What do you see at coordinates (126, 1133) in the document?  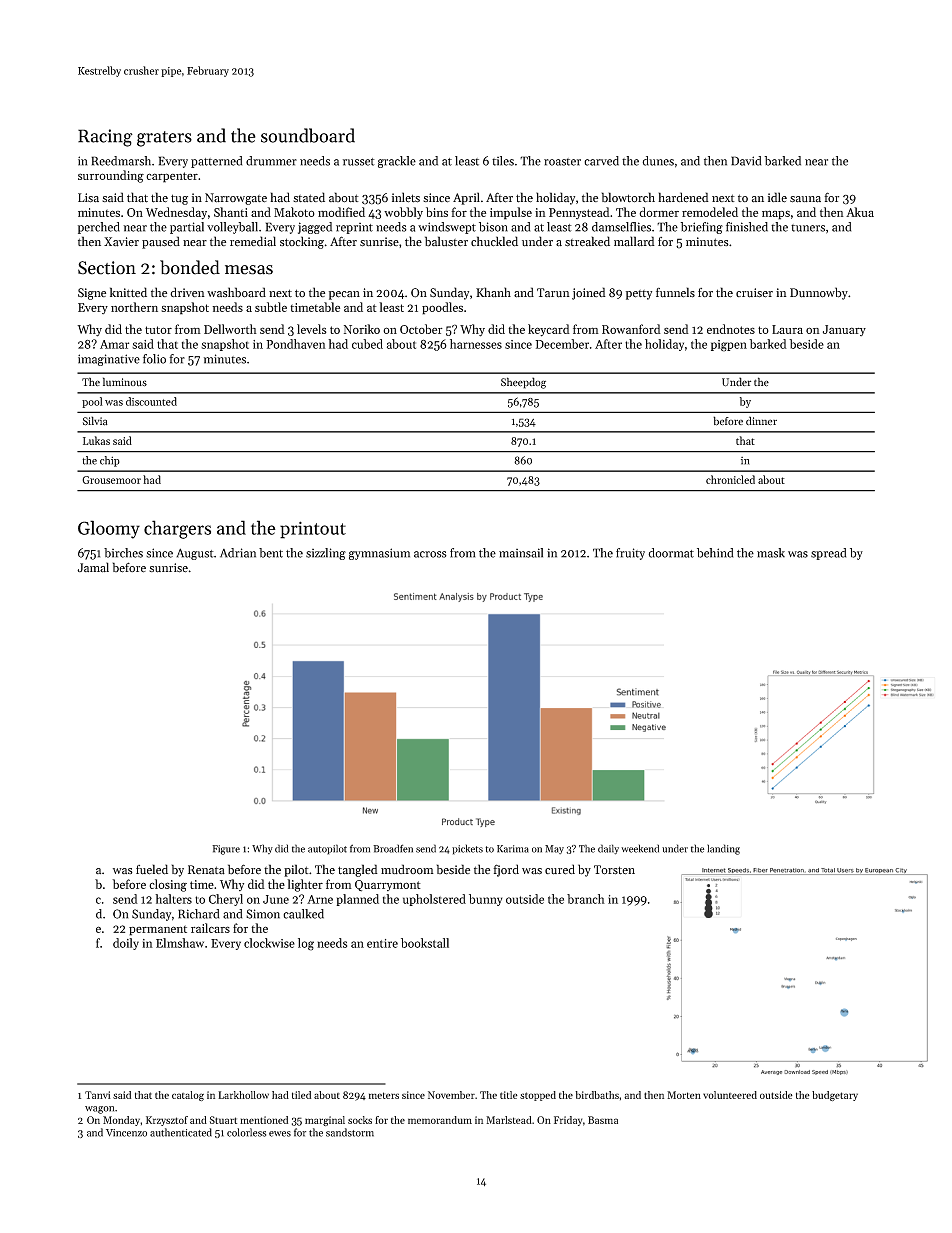 I see `Vincenzo` at bounding box center [126, 1133].
